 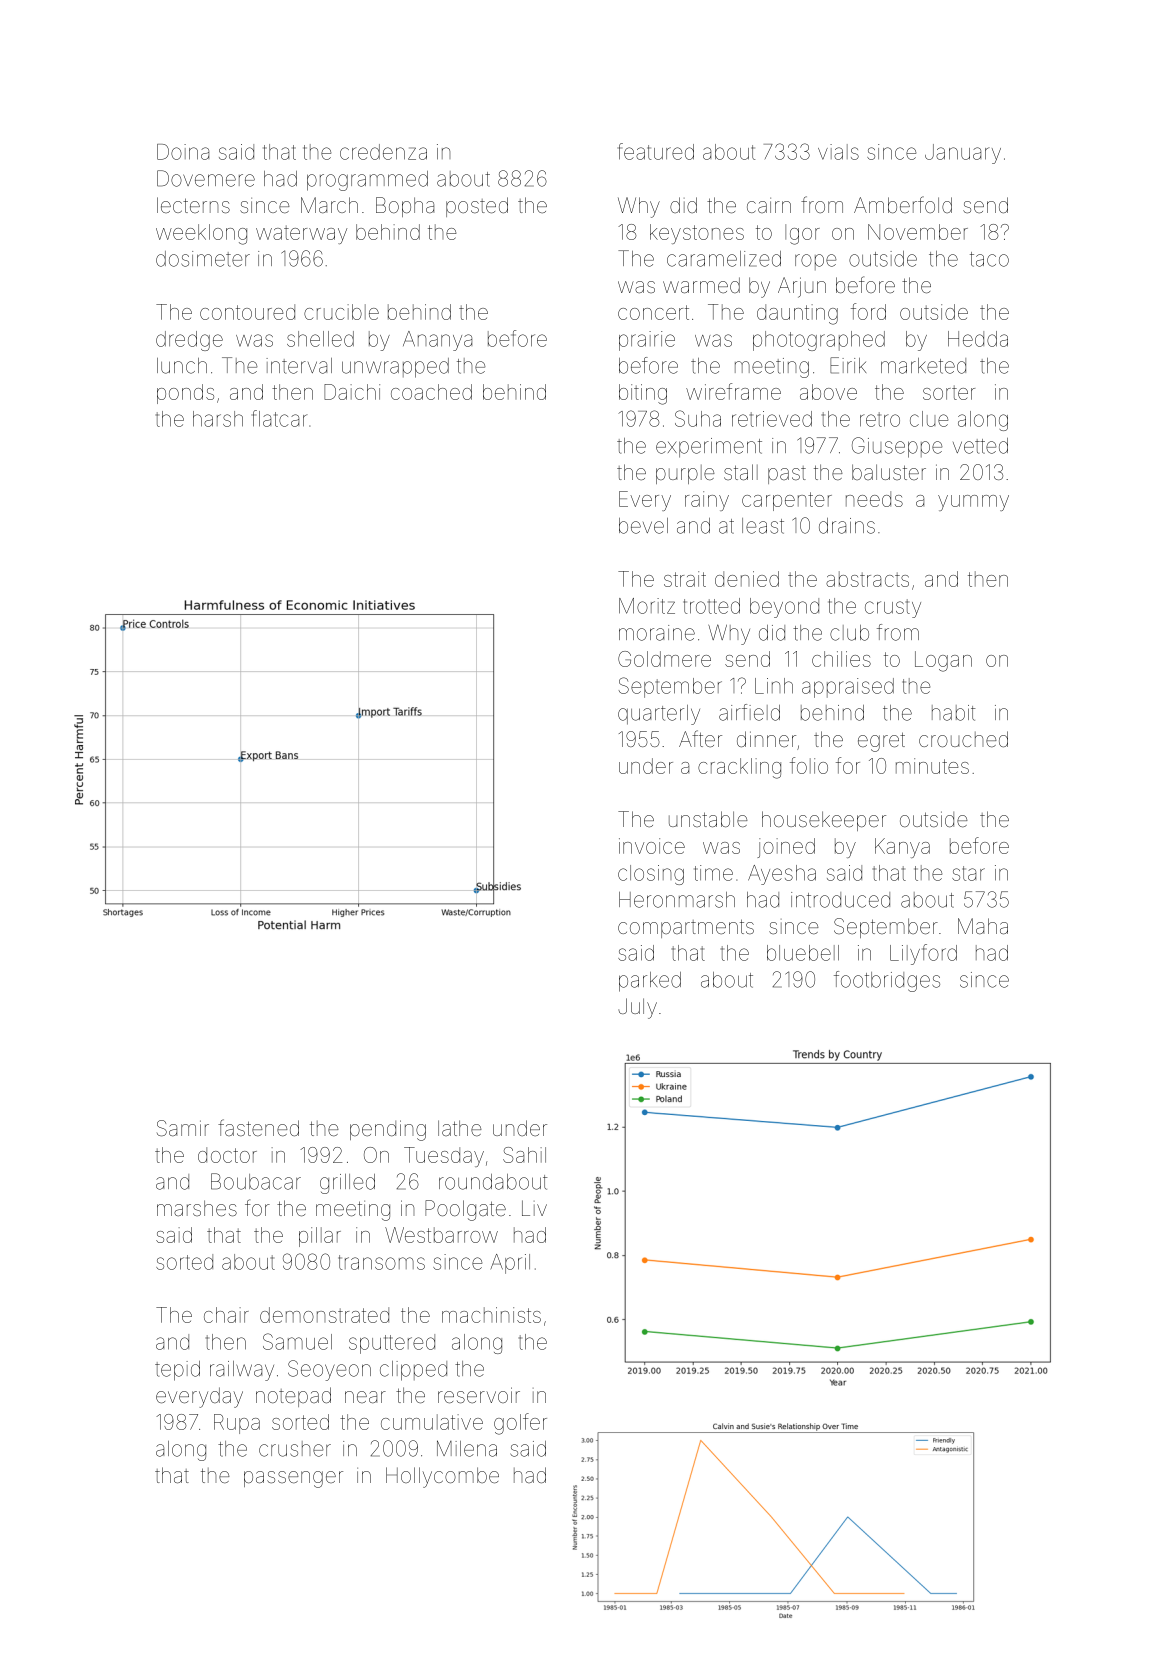 I want to click on airfield, so click(x=749, y=712).
